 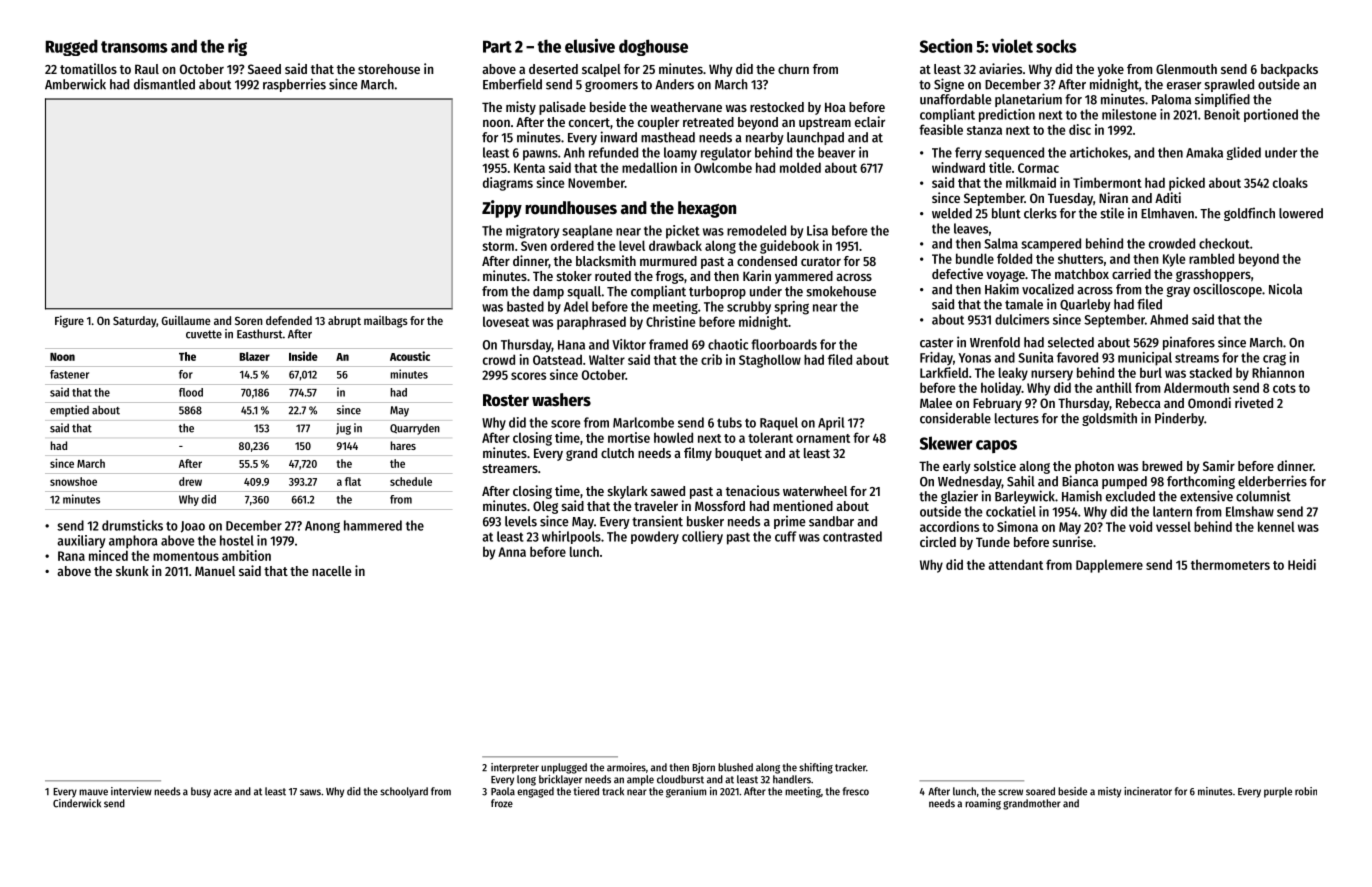 What do you see at coordinates (1227, 290) in the screenshot?
I see `oscilloscope` at bounding box center [1227, 290].
